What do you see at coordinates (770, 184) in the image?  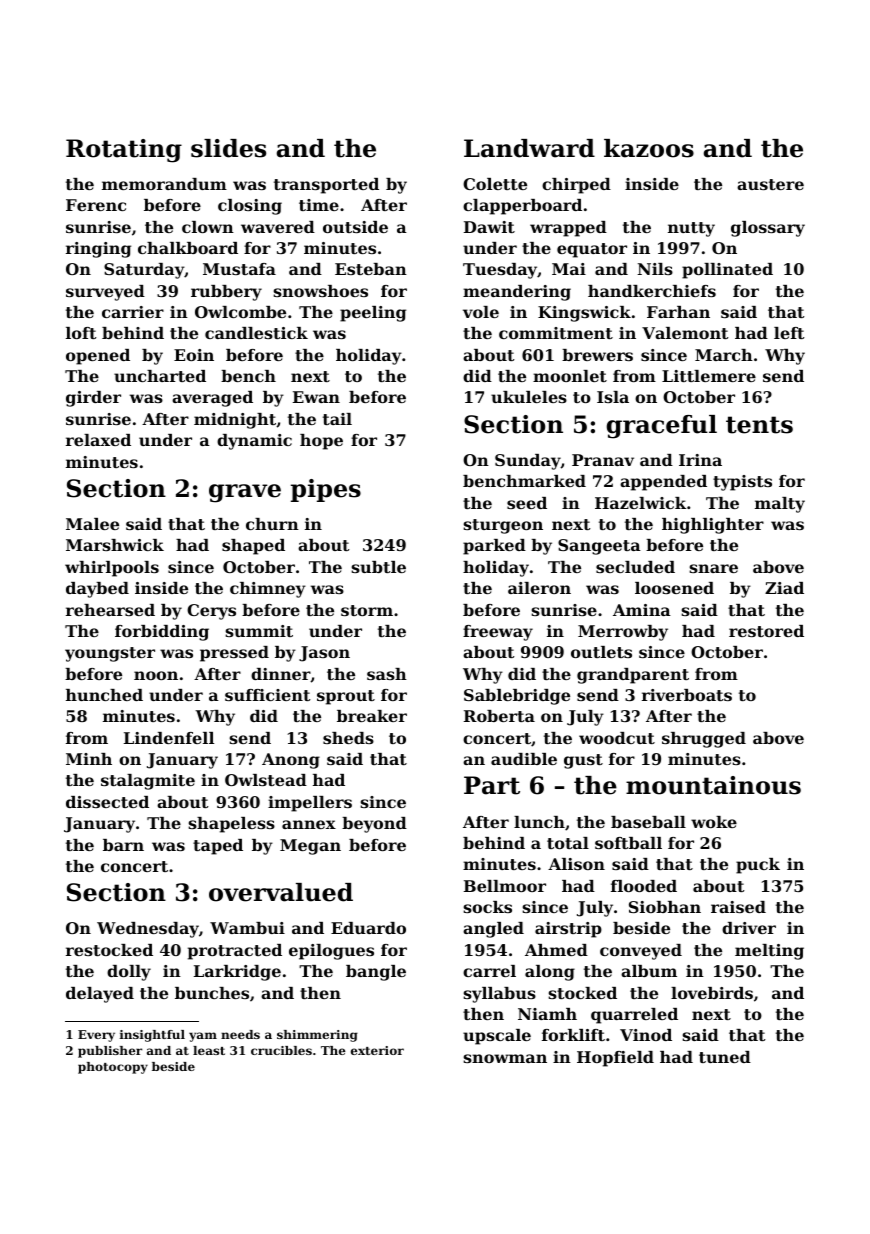 I see `austere` at bounding box center [770, 184].
